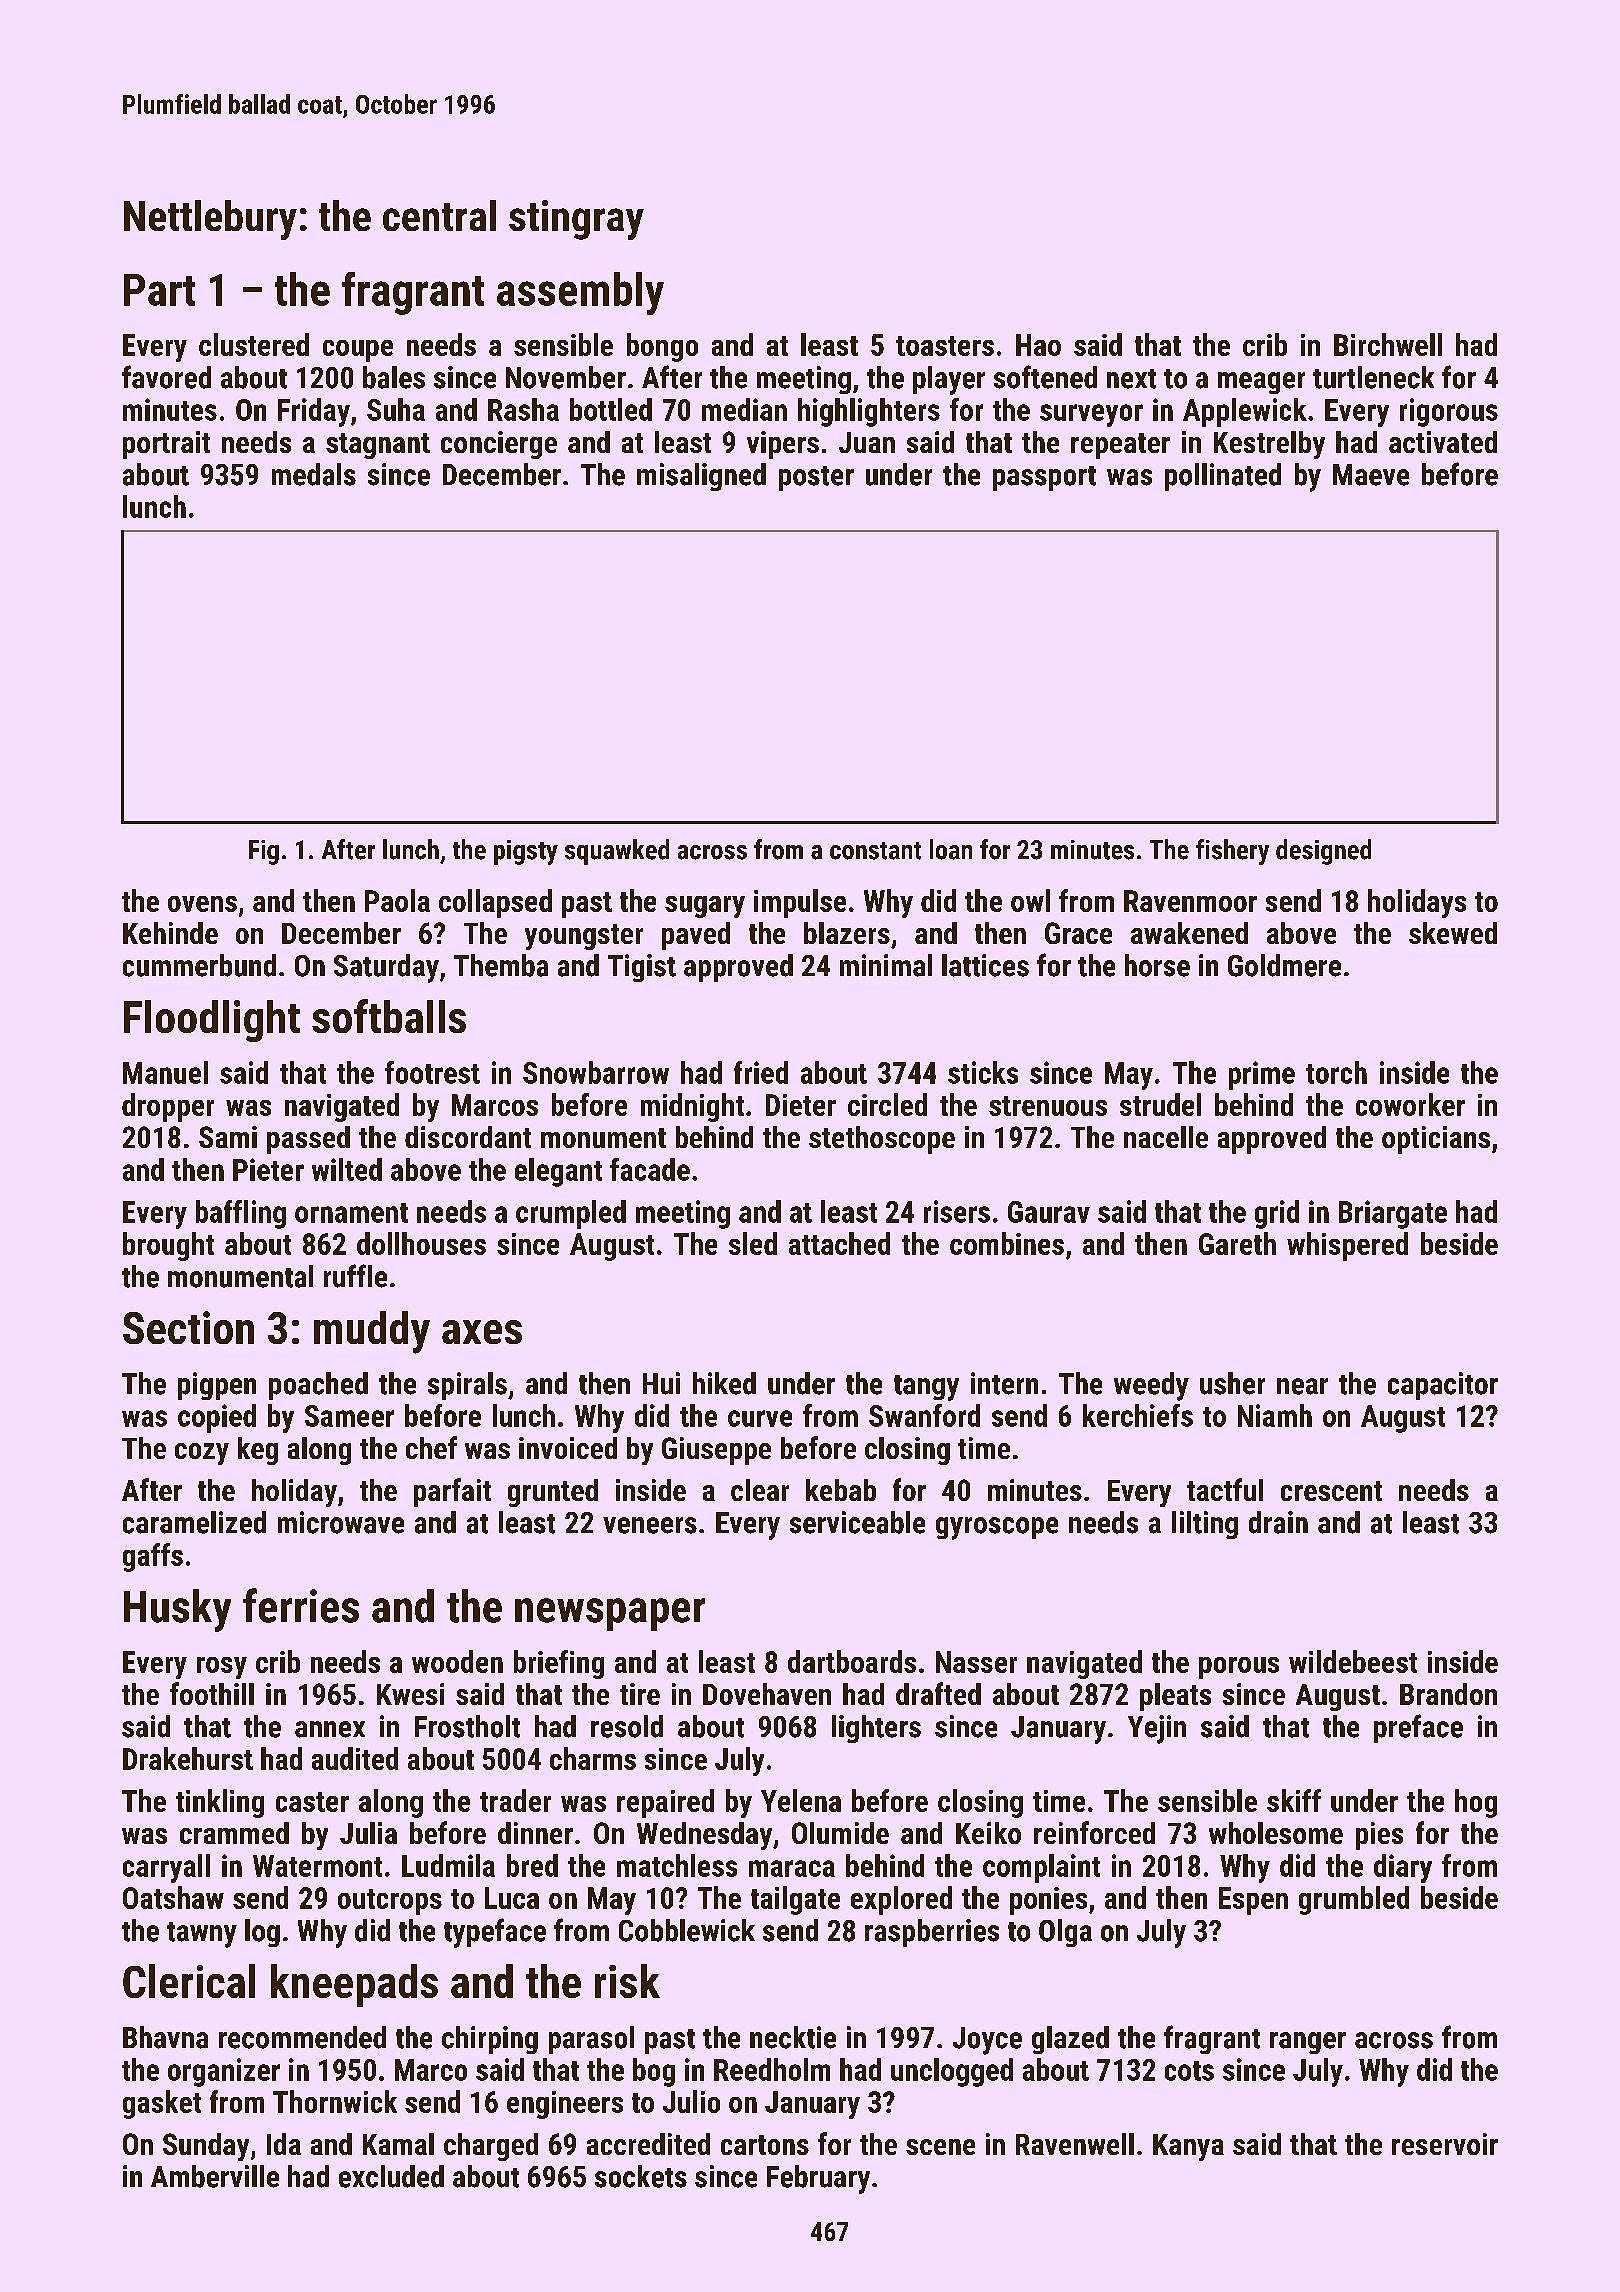  What do you see at coordinates (792, 1868) in the screenshot?
I see `maraca` at bounding box center [792, 1868].
